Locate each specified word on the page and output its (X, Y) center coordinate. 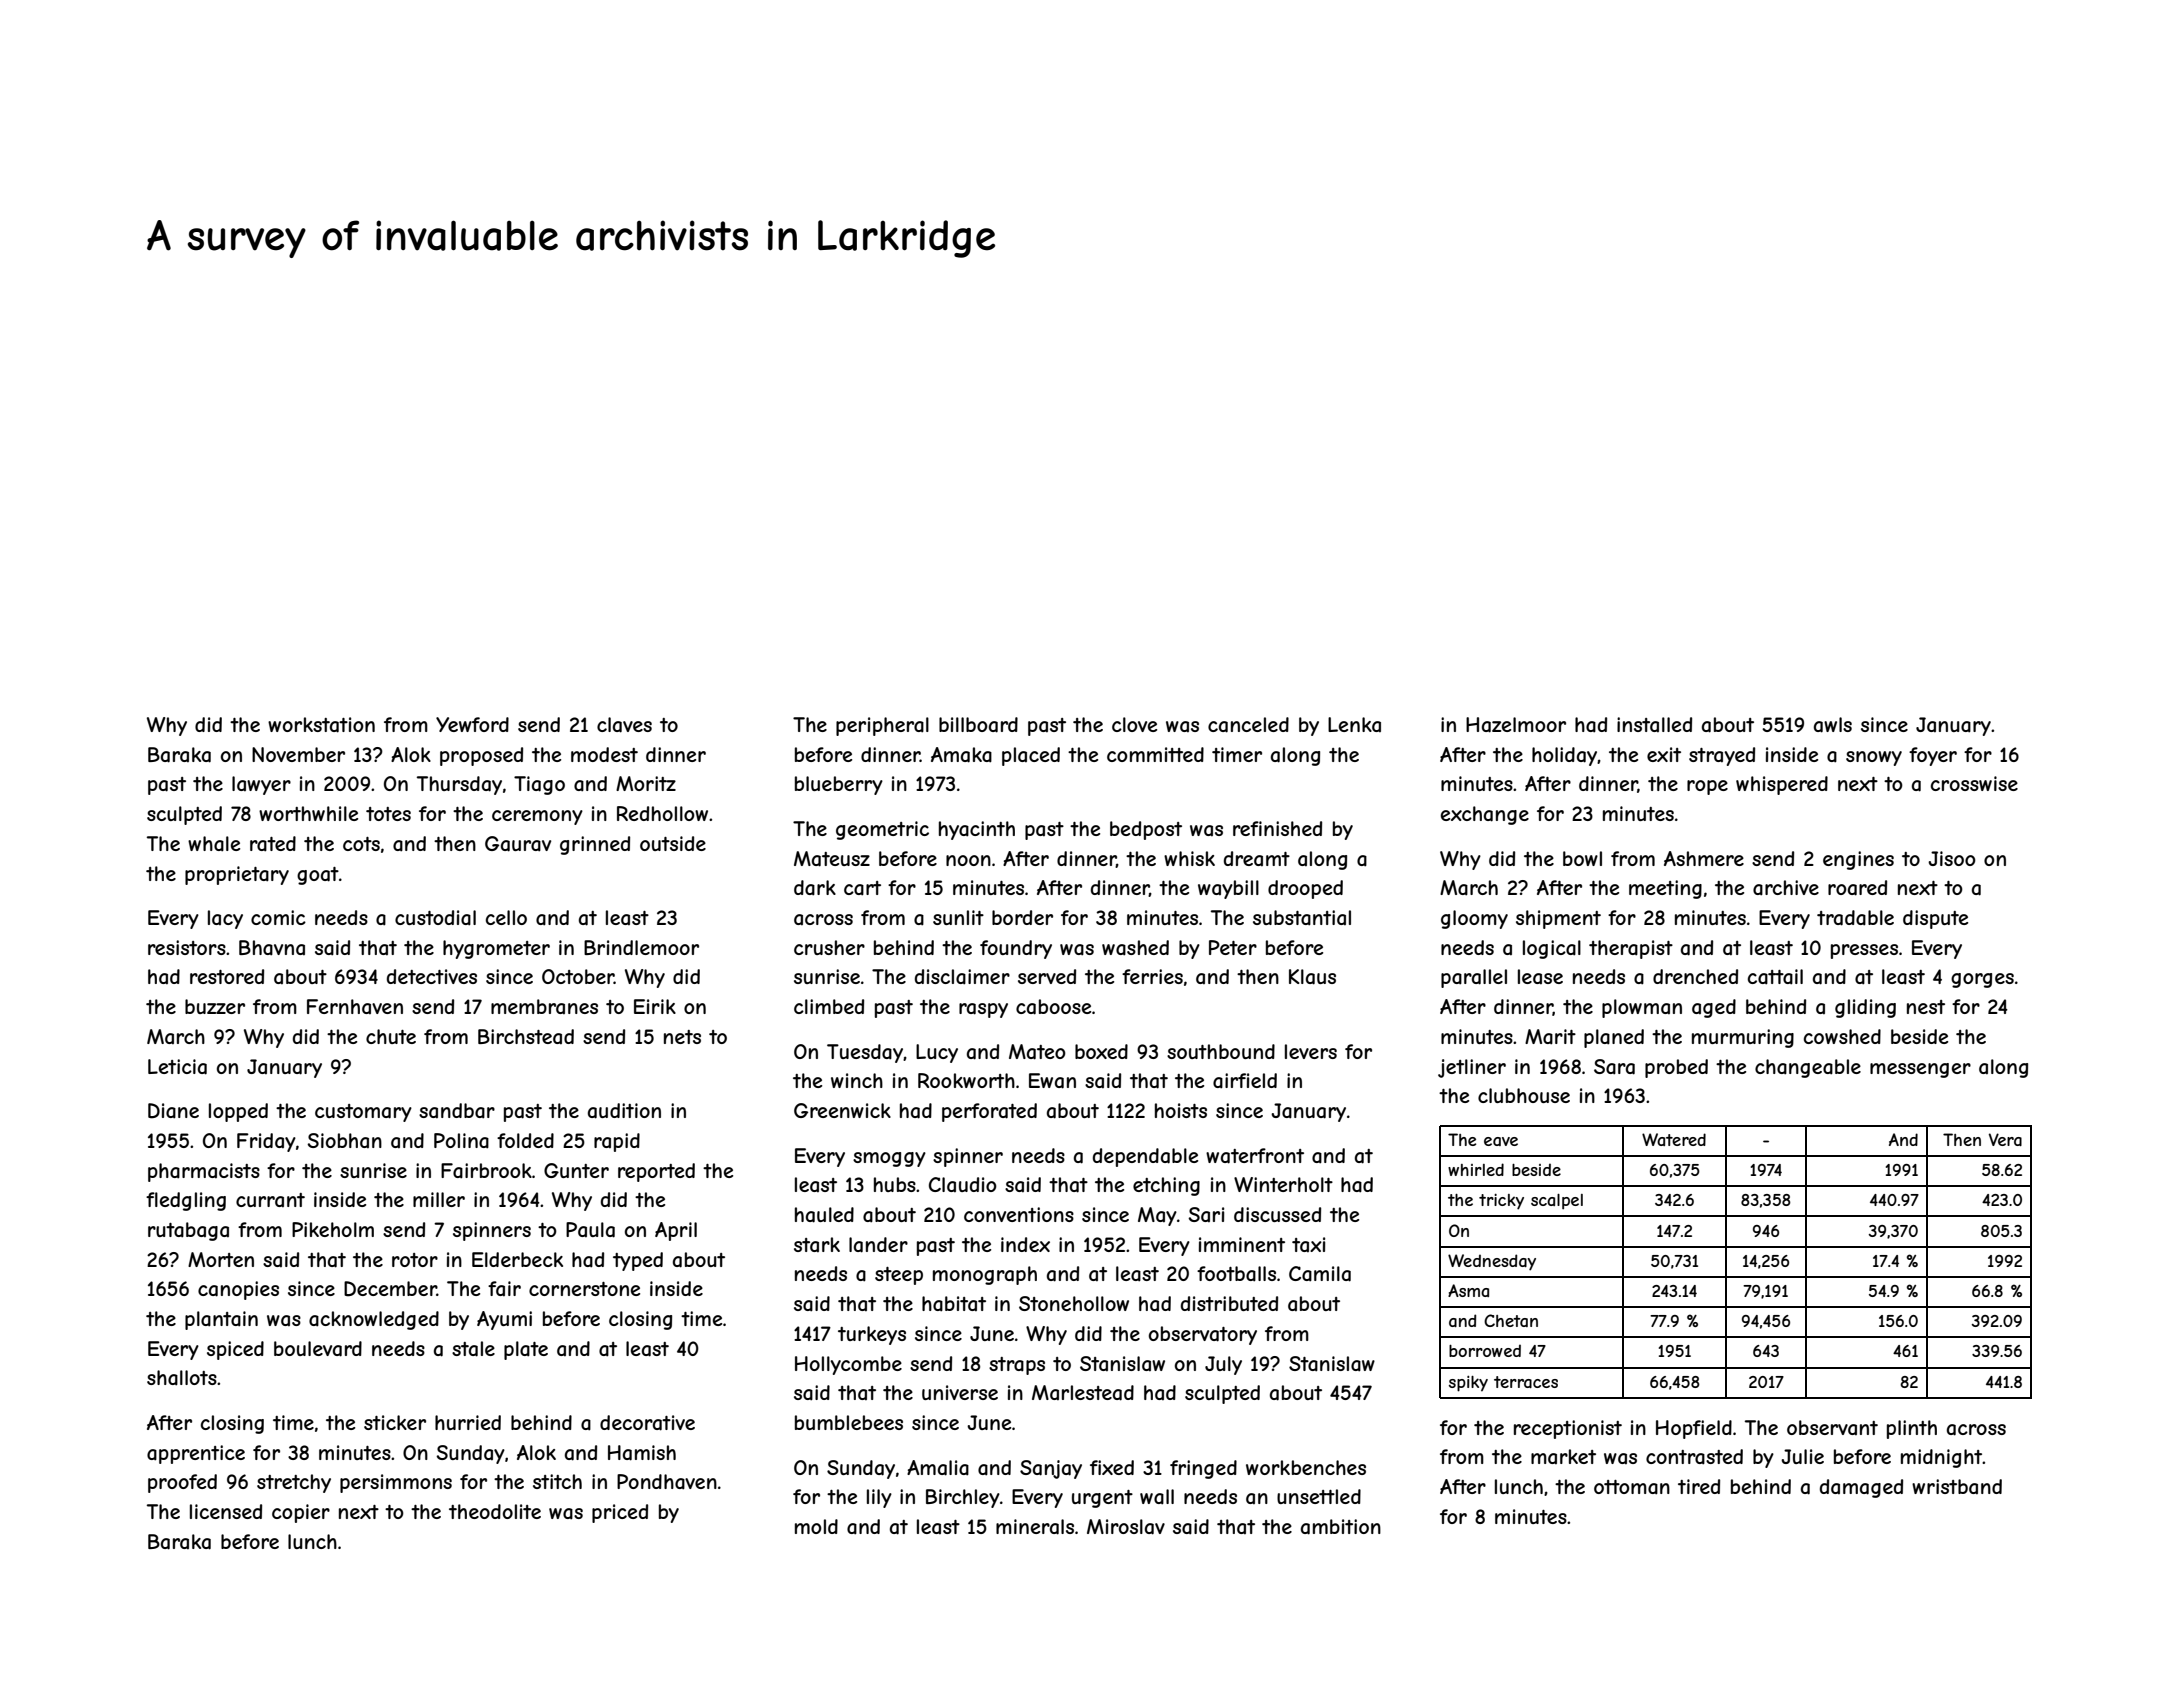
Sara (1614, 1067)
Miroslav (1126, 1527)
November (298, 754)
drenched (1695, 976)
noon (968, 860)
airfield (1245, 1081)
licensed (226, 1511)
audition (624, 1111)
